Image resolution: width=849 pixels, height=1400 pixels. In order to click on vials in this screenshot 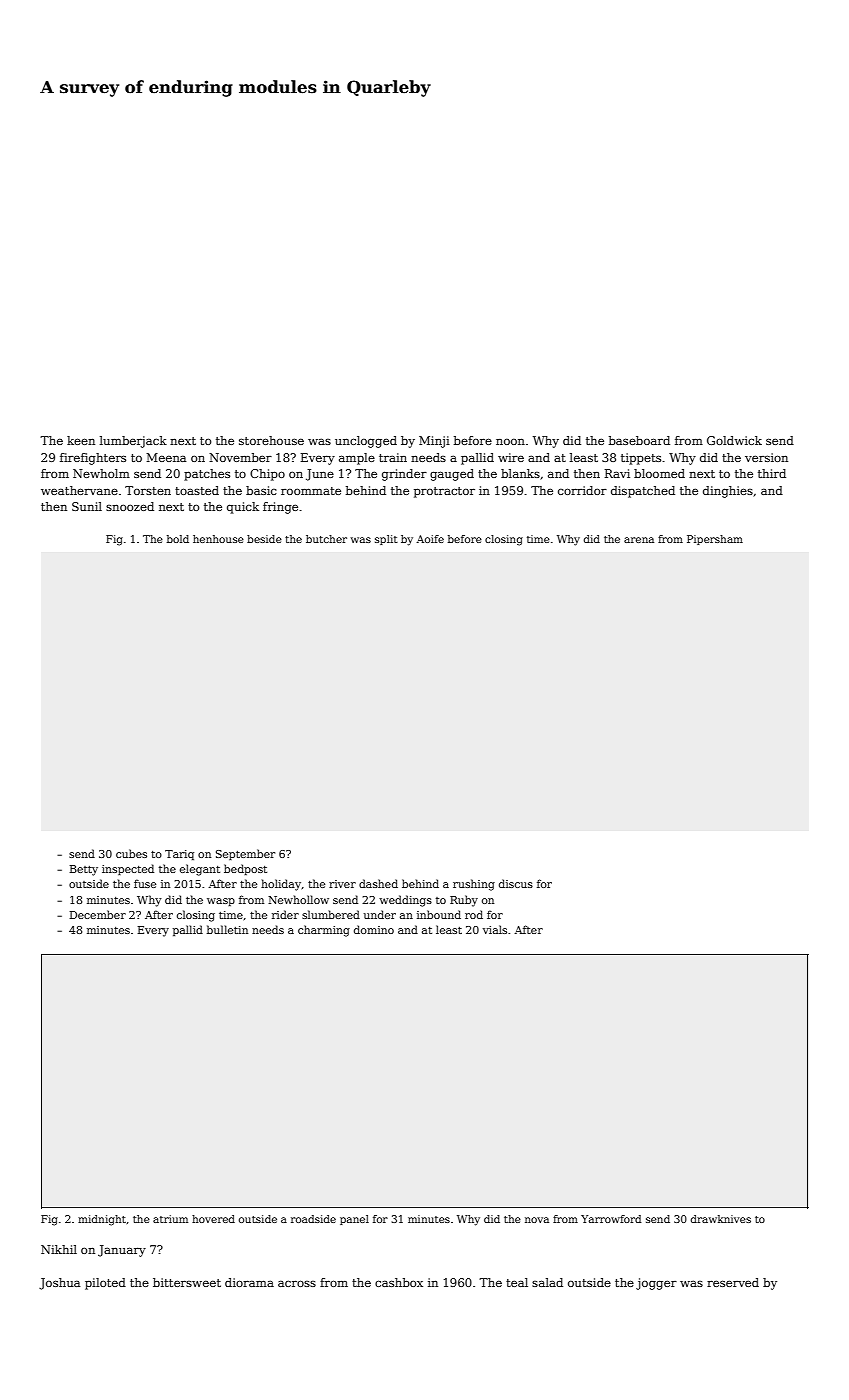, I will do `click(495, 929)`.
